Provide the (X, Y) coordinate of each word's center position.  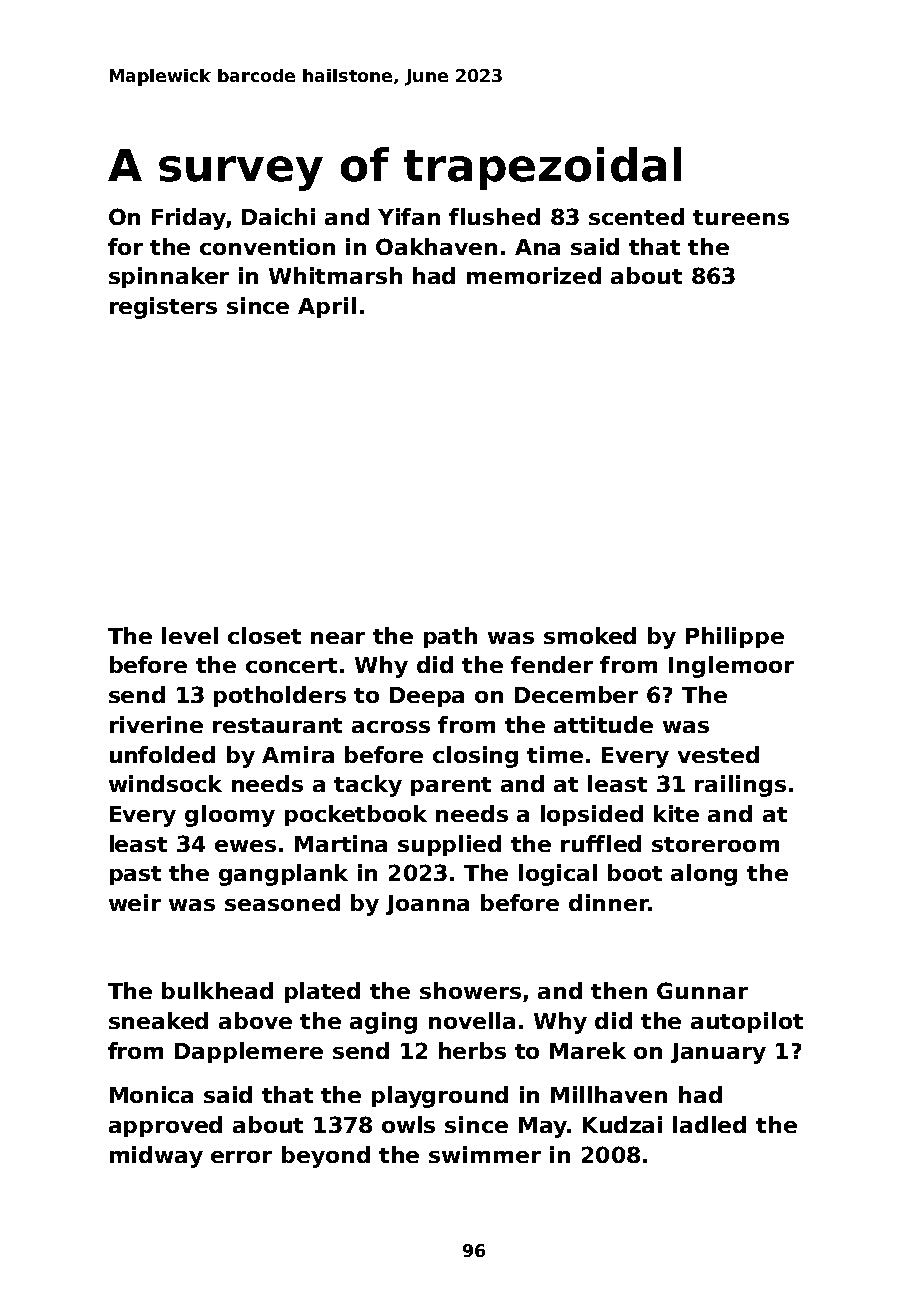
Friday (189, 219)
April (327, 307)
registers (163, 308)
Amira (298, 754)
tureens (741, 217)
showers (470, 990)
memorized (534, 275)
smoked (590, 635)
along (704, 875)
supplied (449, 845)
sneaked (158, 1020)
